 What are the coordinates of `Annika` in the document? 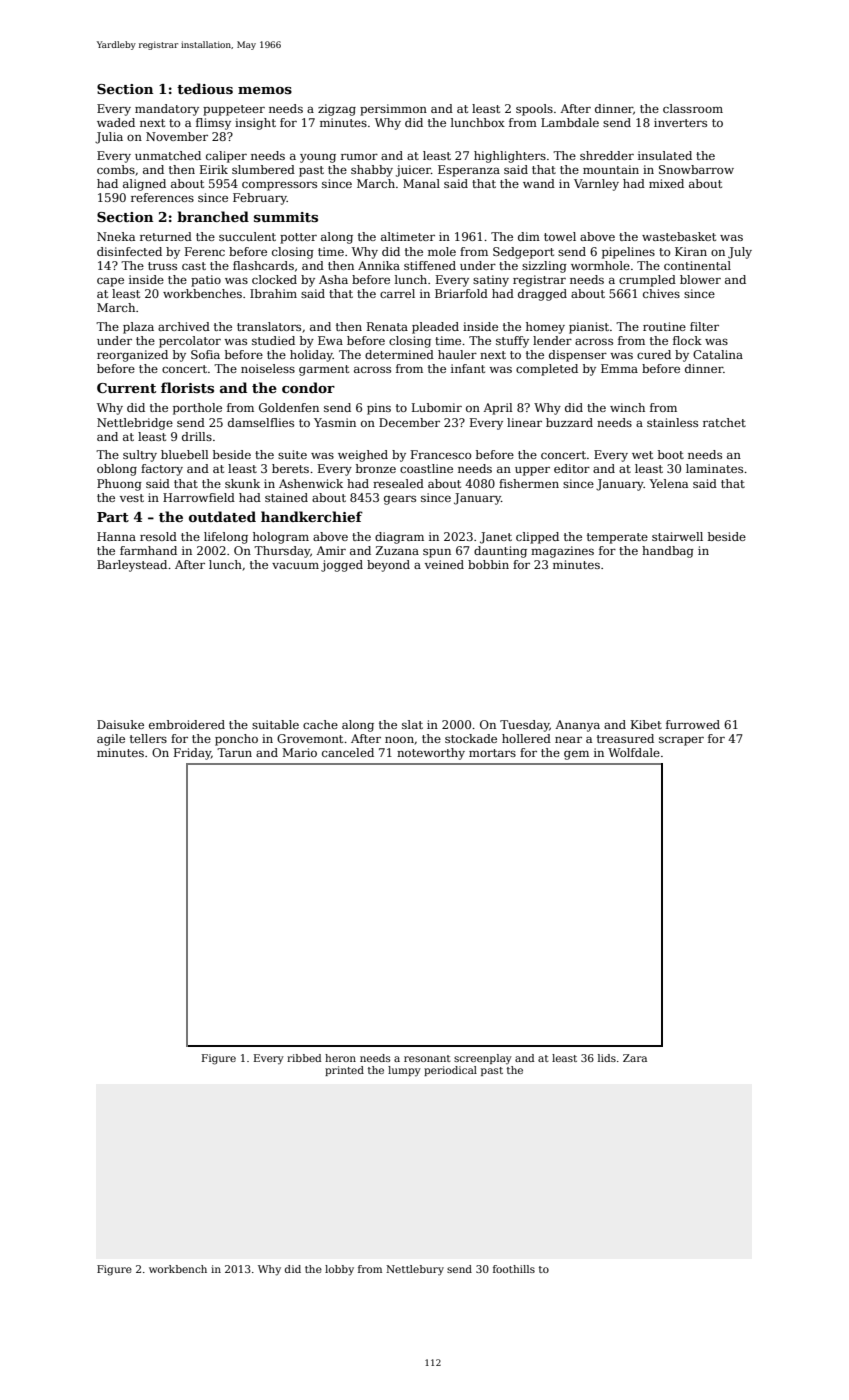 It's located at (379, 265).
